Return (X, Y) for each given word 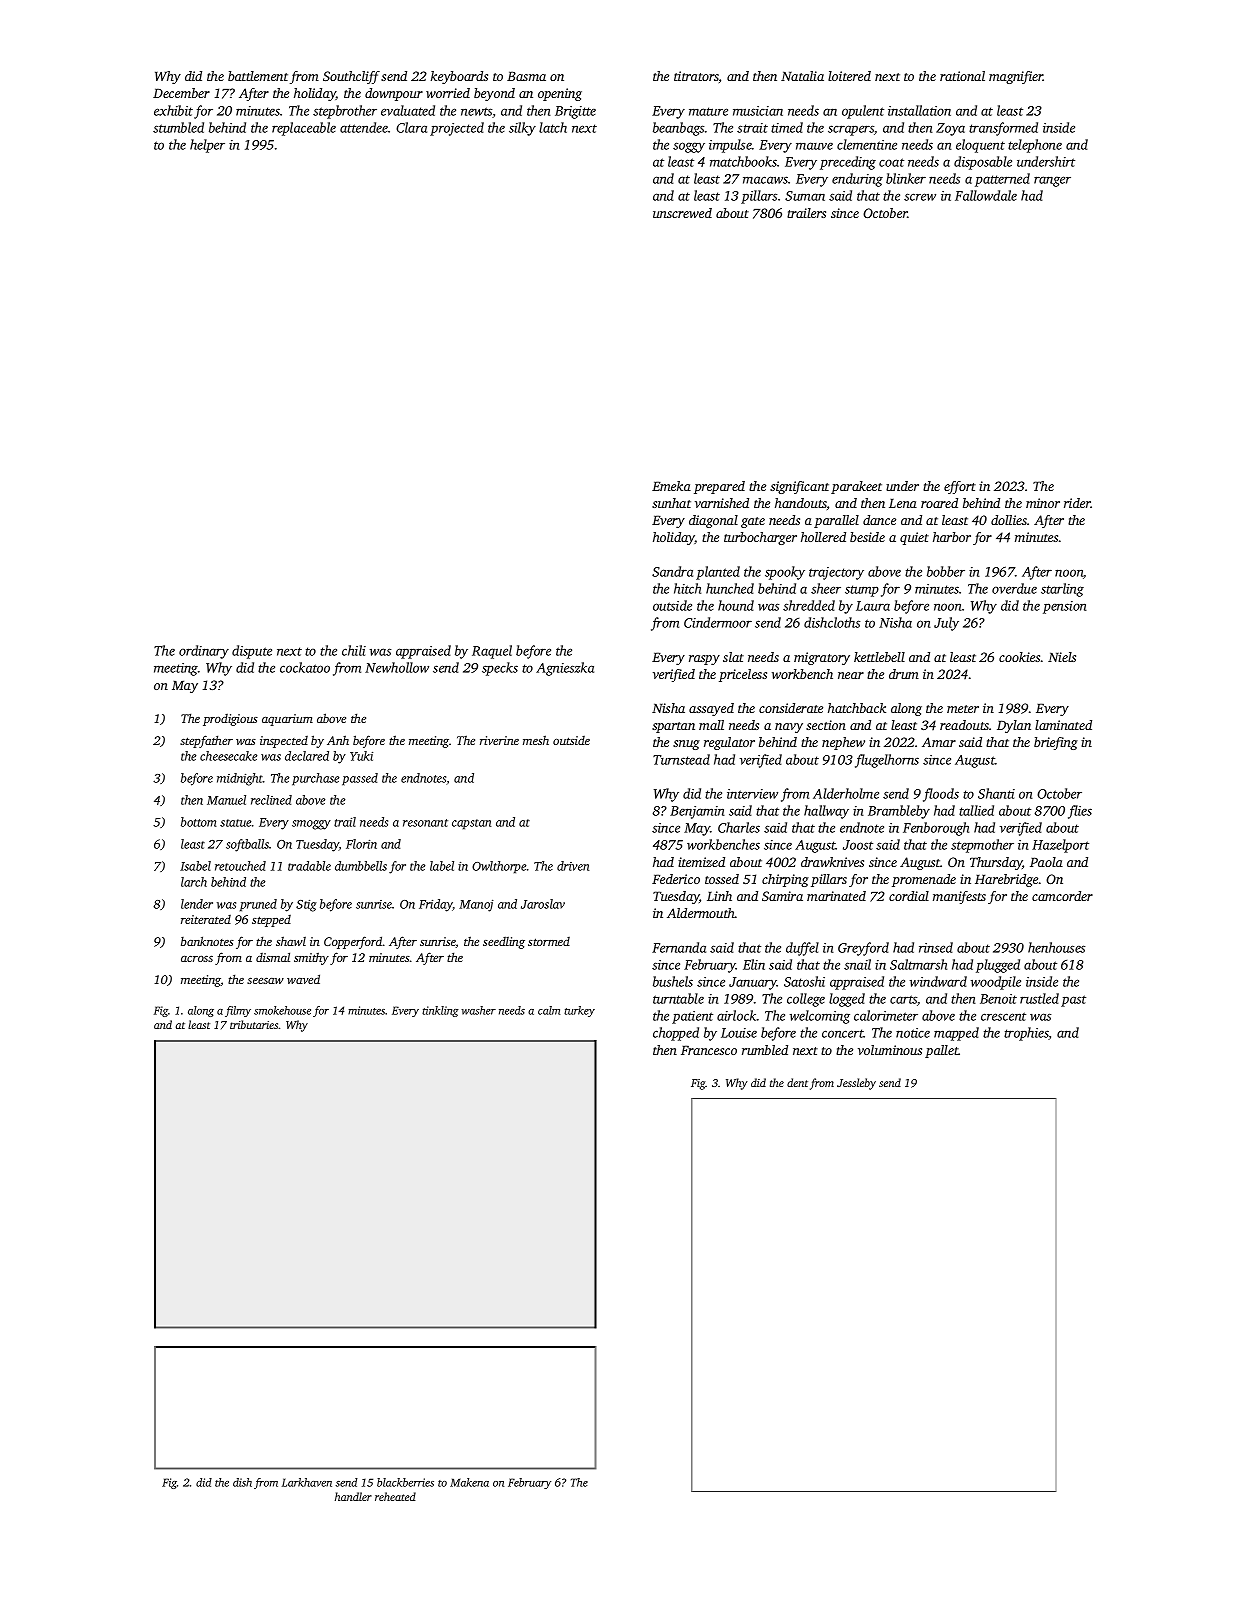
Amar (939, 742)
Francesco (709, 1050)
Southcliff (351, 77)
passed (360, 779)
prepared (719, 487)
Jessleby (856, 1084)
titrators (696, 76)
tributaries (254, 1024)
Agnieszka (565, 669)
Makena (469, 1482)
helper (207, 146)
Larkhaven (307, 1482)
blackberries (405, 1482)
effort (960, 487)
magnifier (1016, 77)
